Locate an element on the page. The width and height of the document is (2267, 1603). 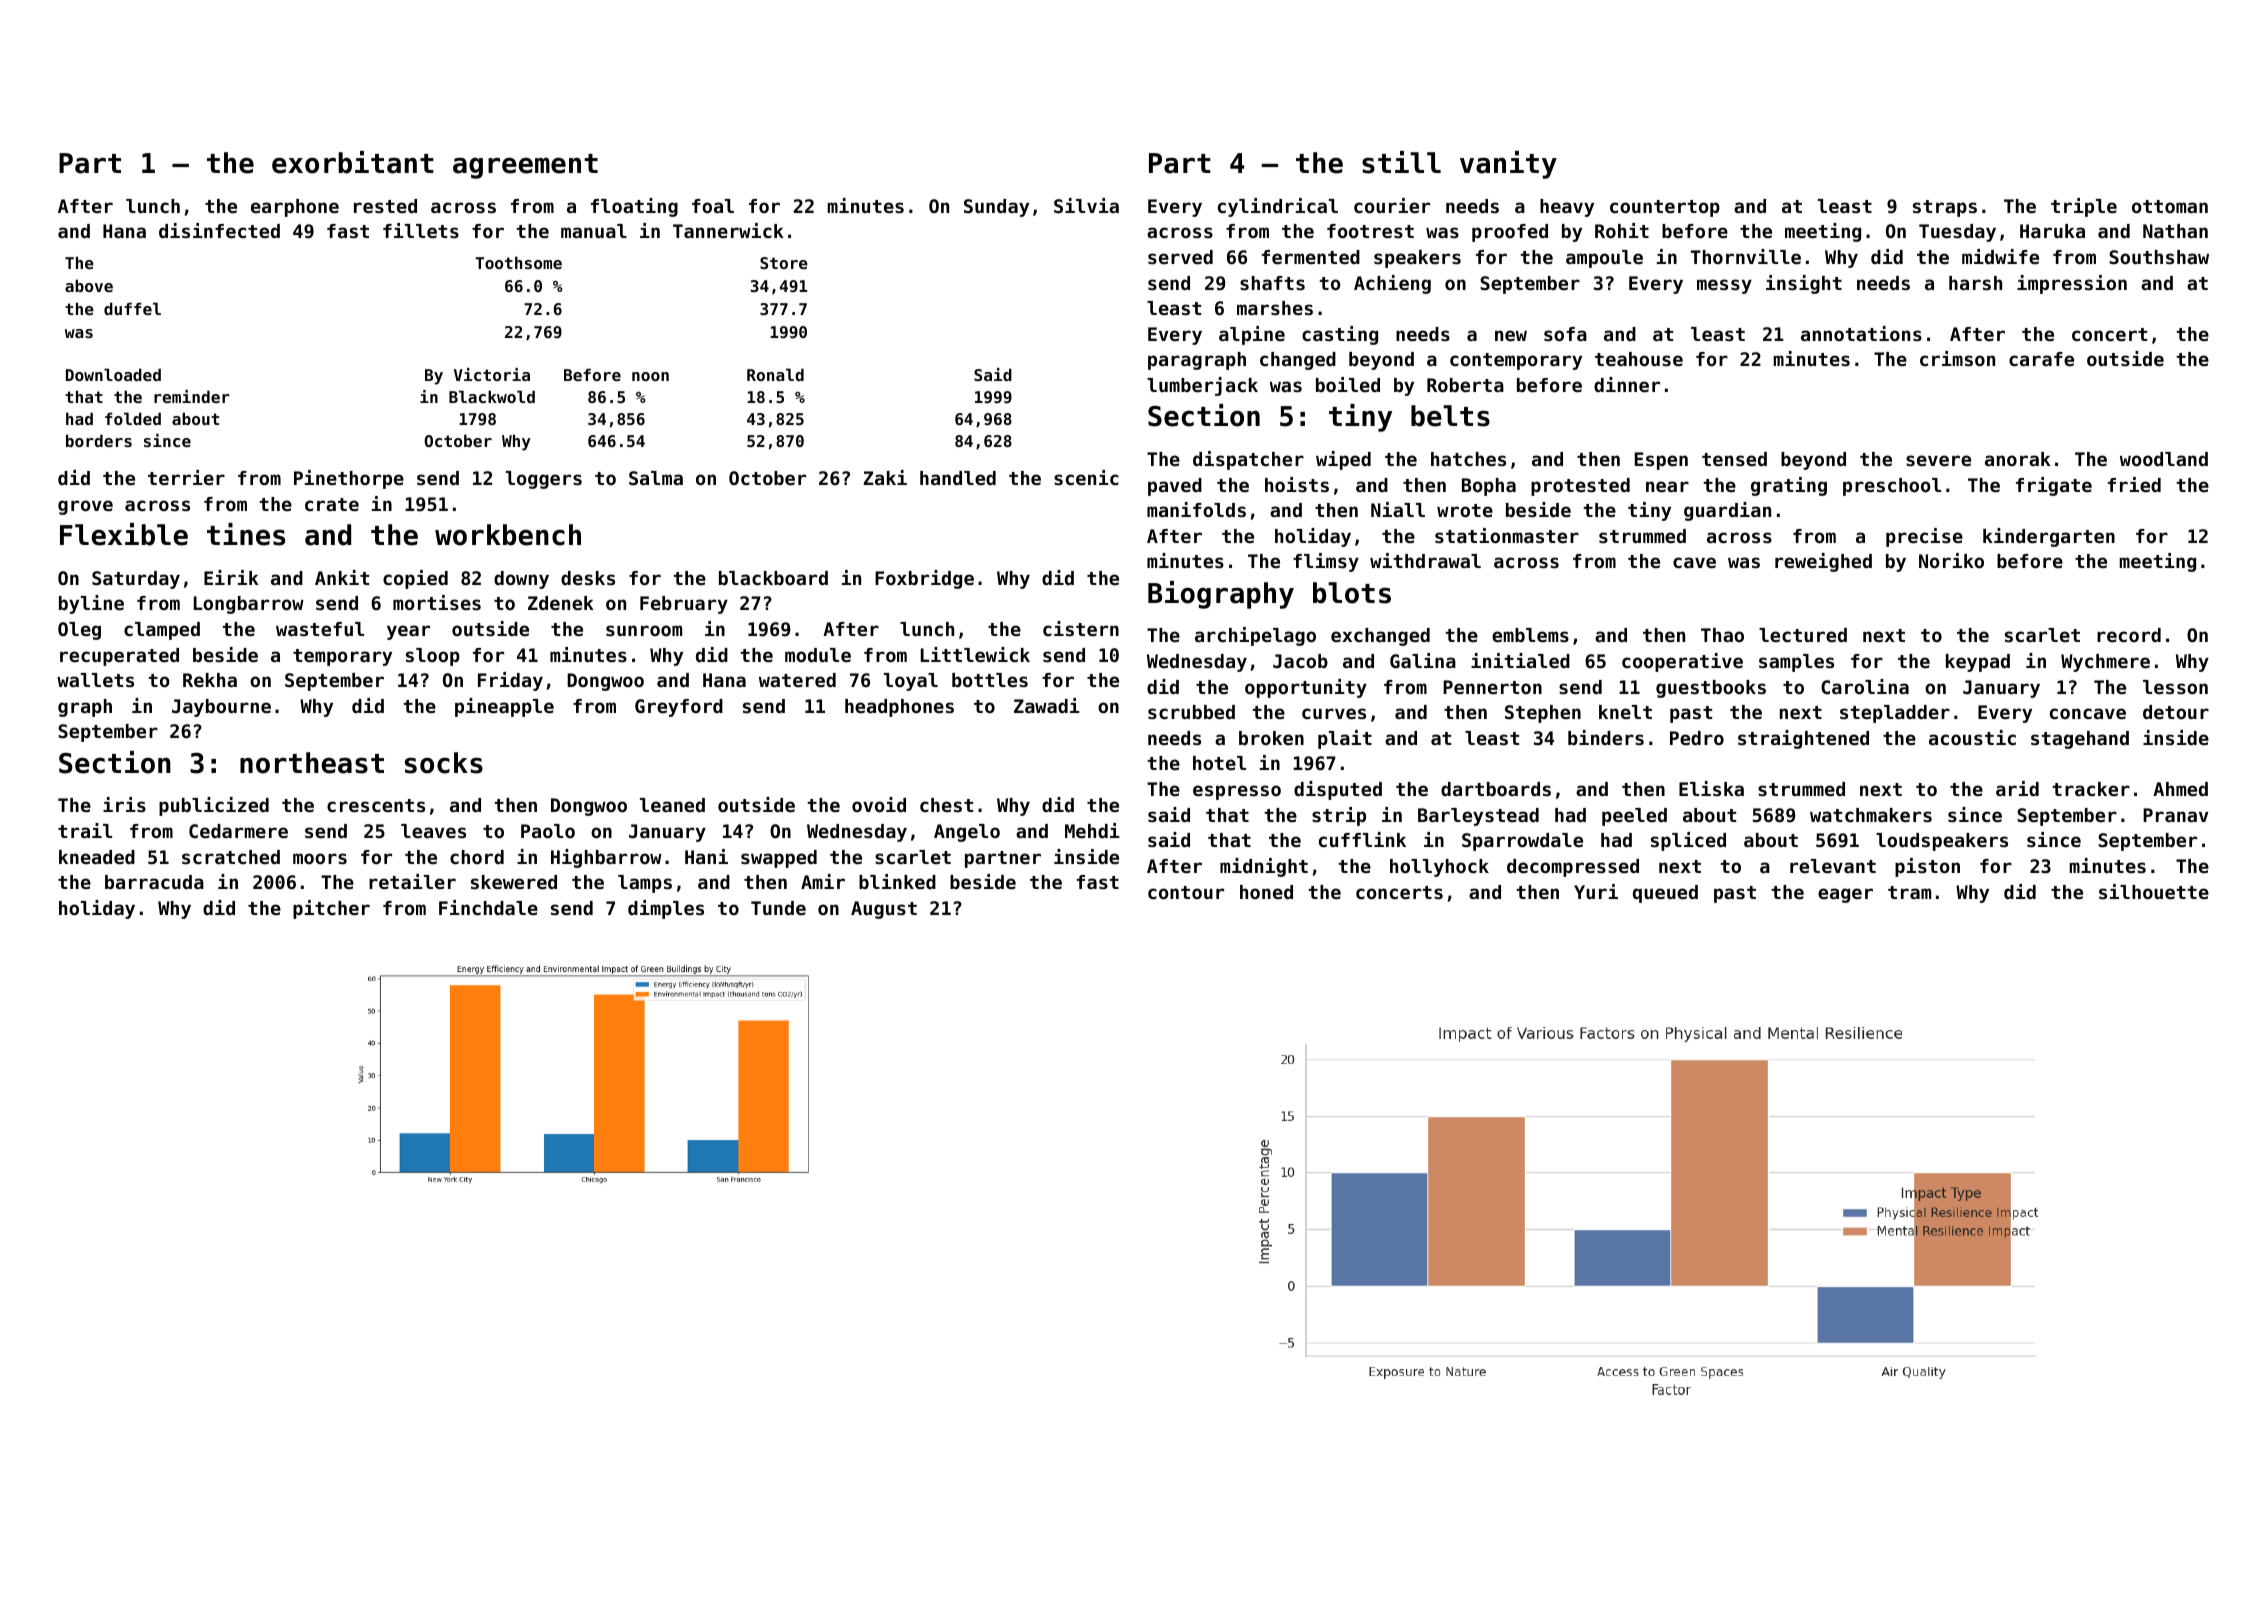
Greyford is located at coordinates (679, 708).
